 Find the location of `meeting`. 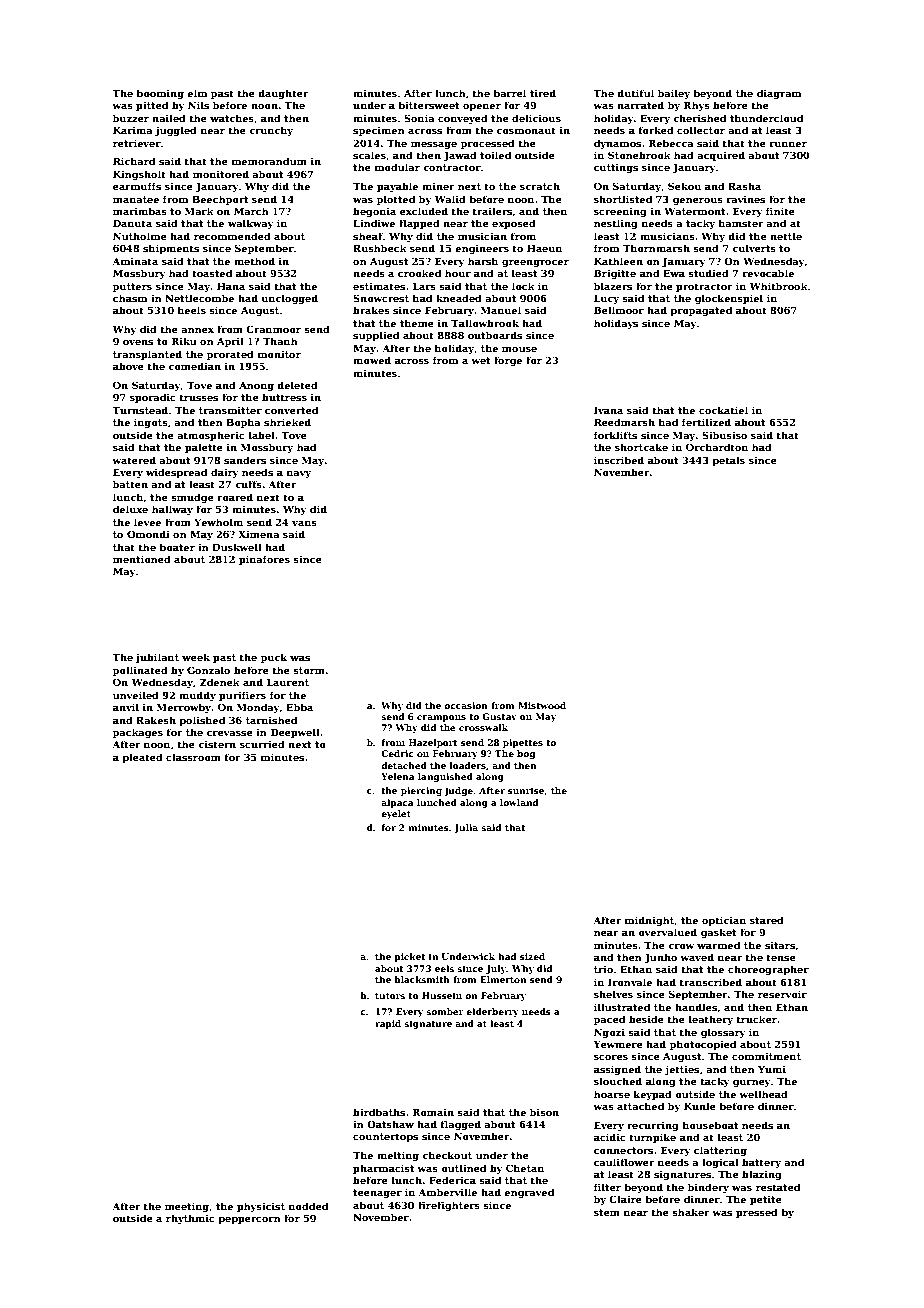

meeting is located at coordinates (187, 1207).
